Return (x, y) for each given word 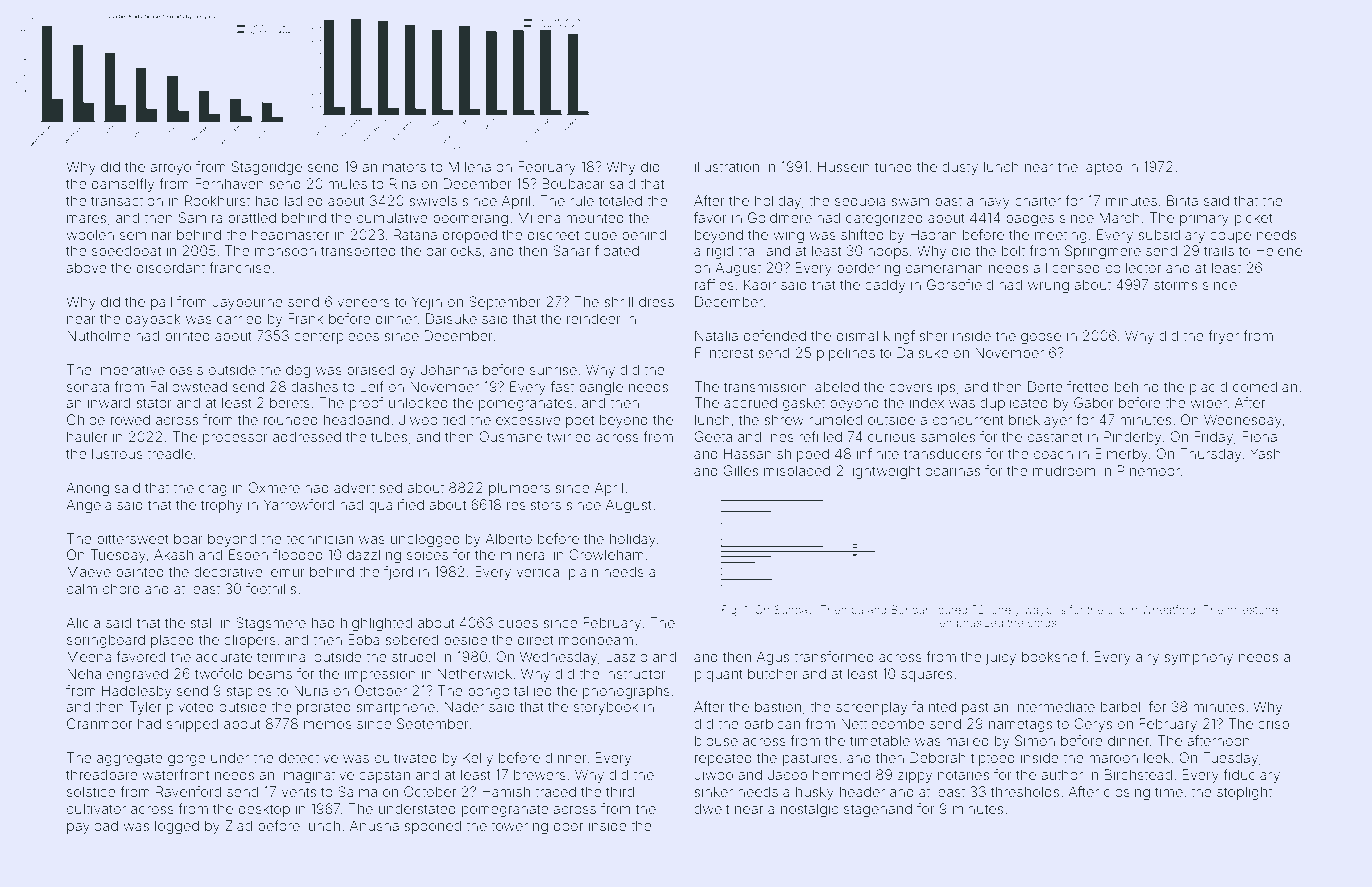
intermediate (1054, 706)
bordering (868, 269)
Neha (84, 673)
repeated (723, 759)
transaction (127, 200)
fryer (1223, 337)
